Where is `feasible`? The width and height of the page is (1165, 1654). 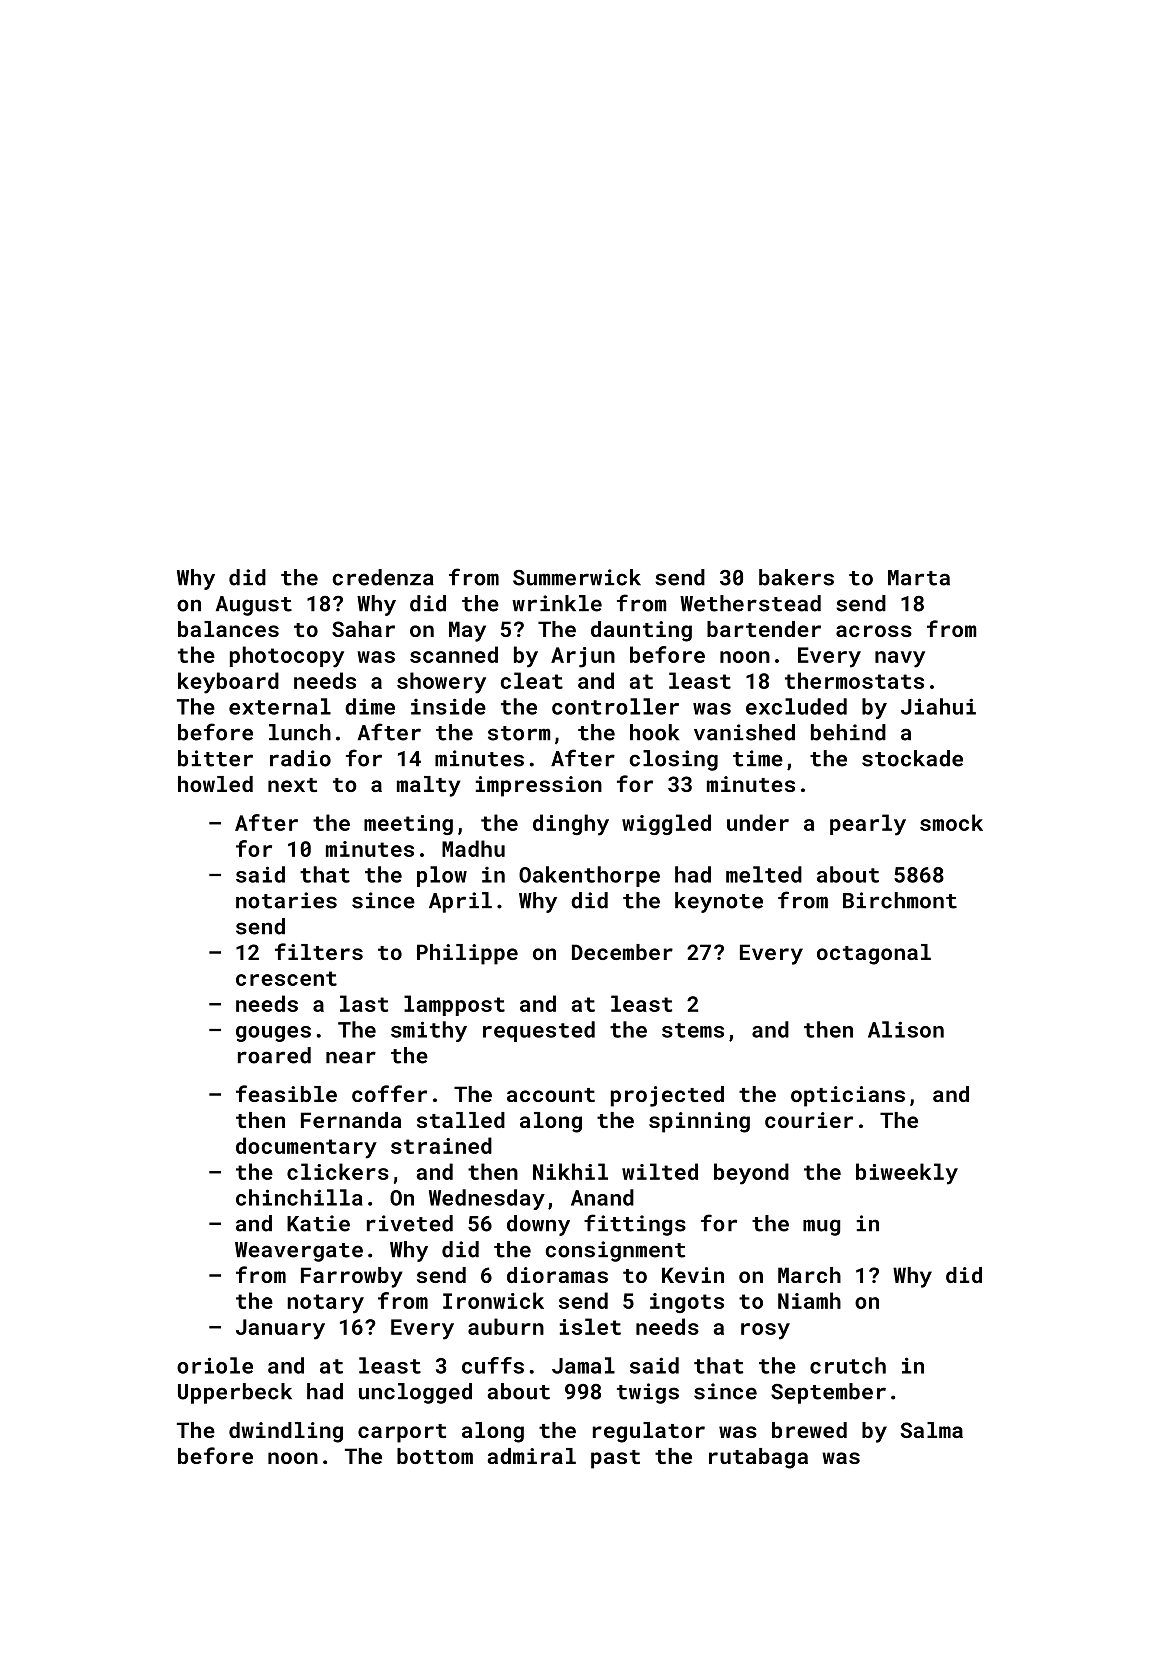
feasible is located at coordinates (286, 1093).
